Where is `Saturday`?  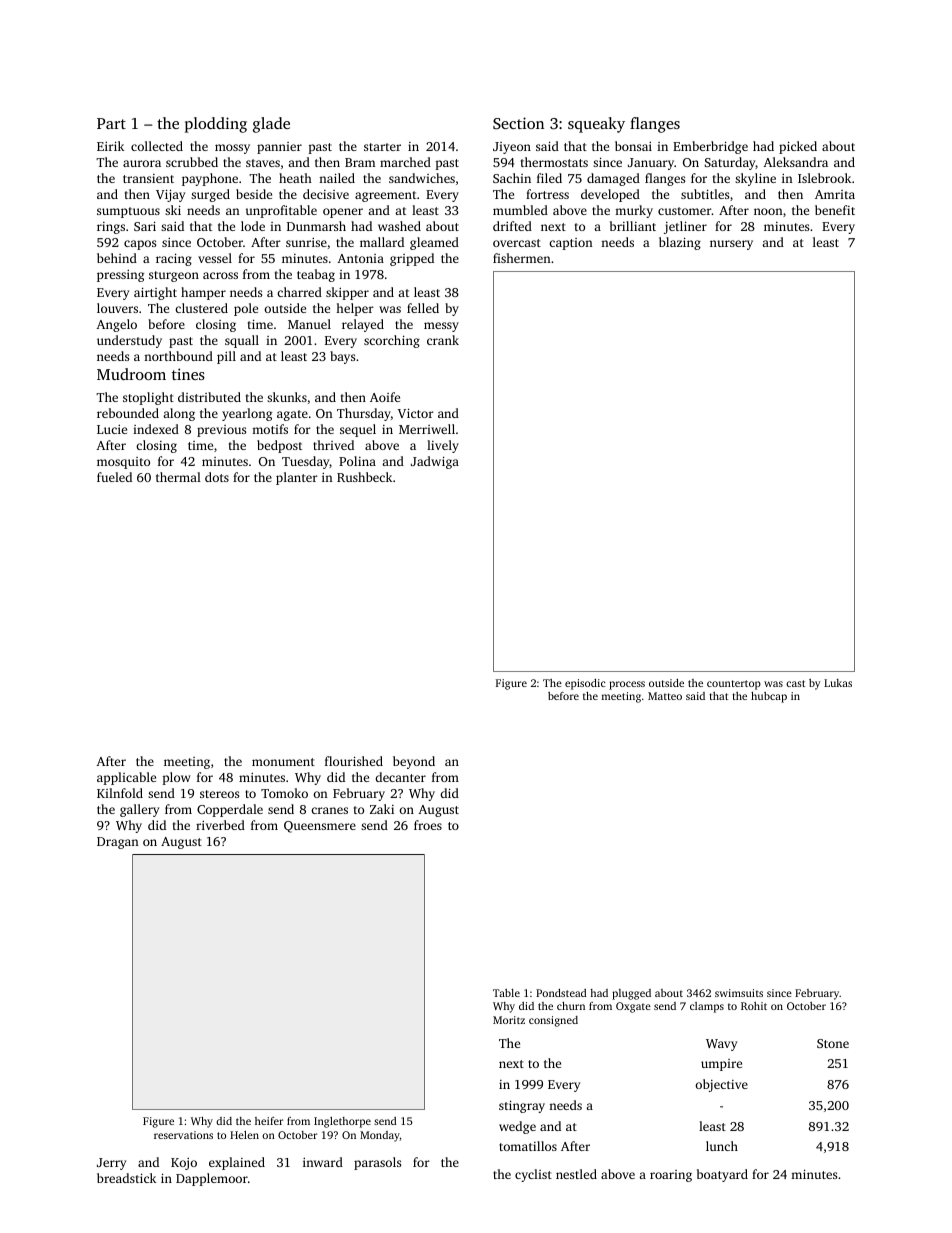 Saturday is located at coordinates (730, 163).
